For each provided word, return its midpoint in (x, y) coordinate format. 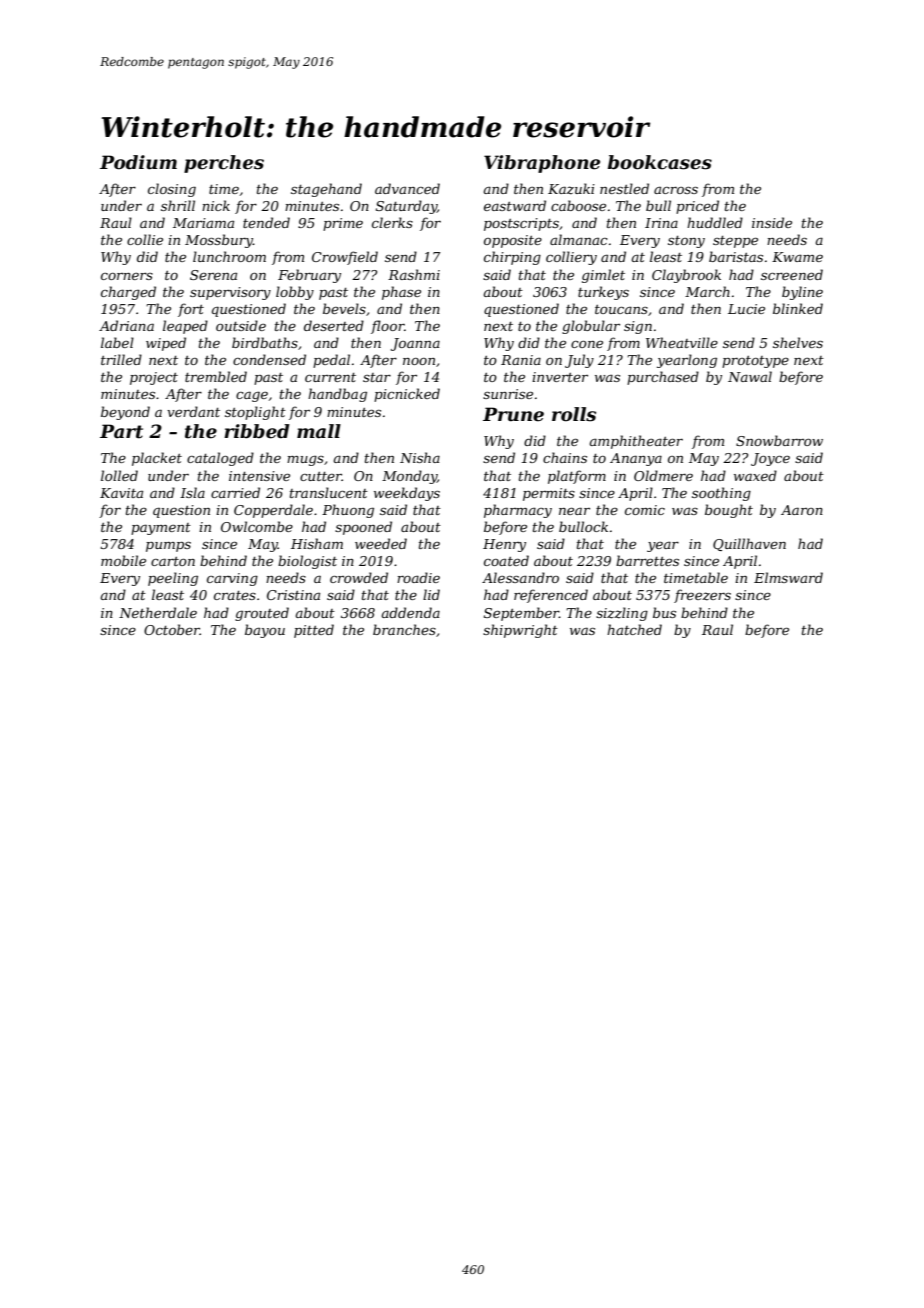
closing (172, 190)
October (172, 629)
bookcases (660, 162)
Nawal (750, 376)
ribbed (257, 431)
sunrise (508, 394)
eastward (515, 205)
